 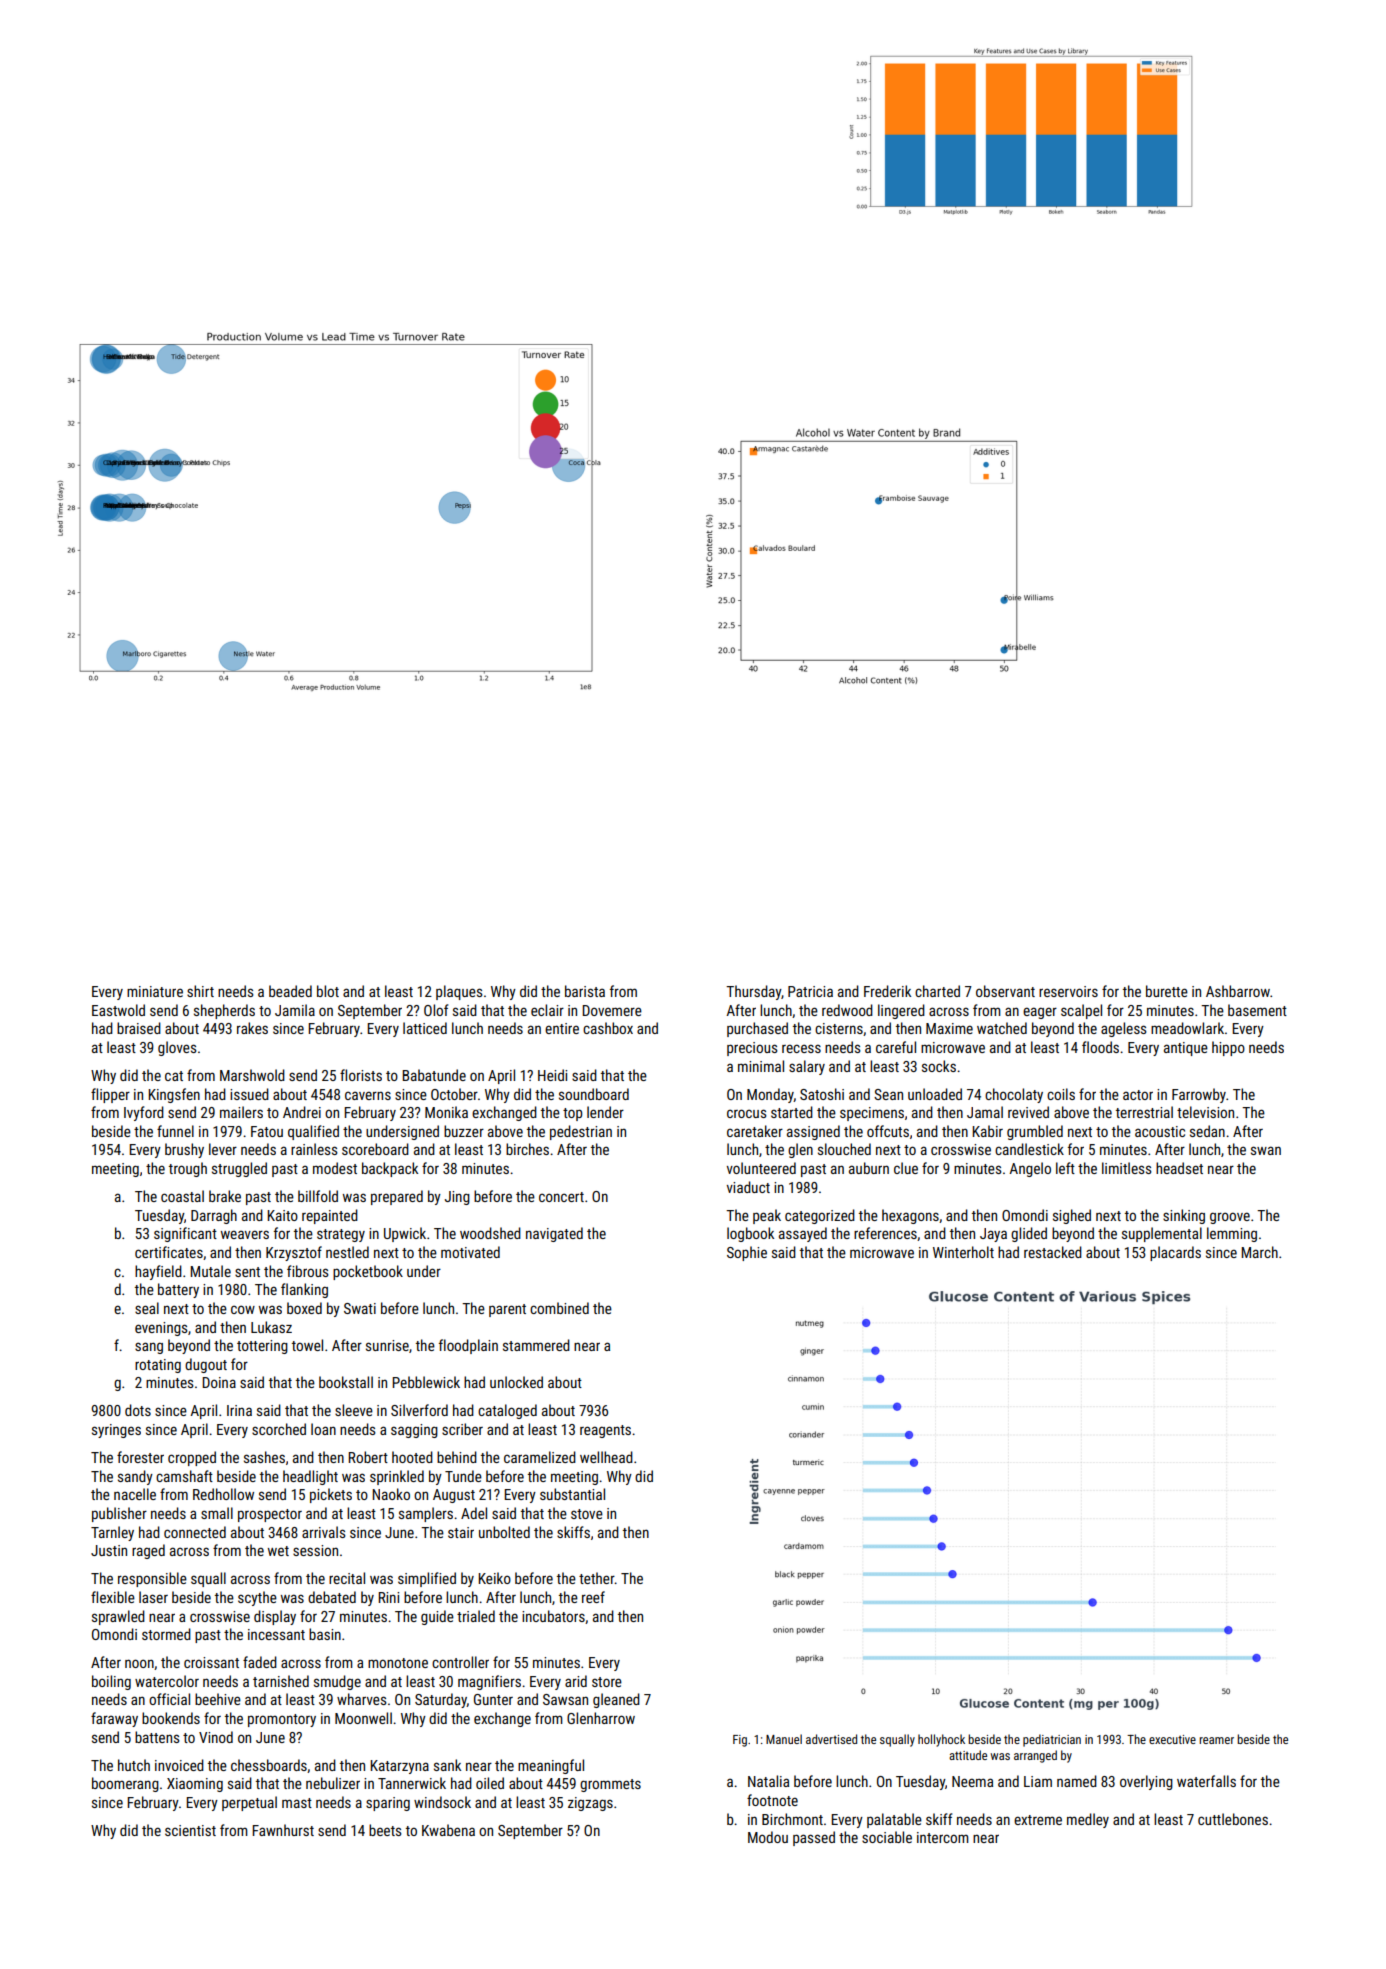 What do you see at coordinates (1216, 1740) in the screenshot?
I see `reamer` at bounding box center [1216, 1740].
